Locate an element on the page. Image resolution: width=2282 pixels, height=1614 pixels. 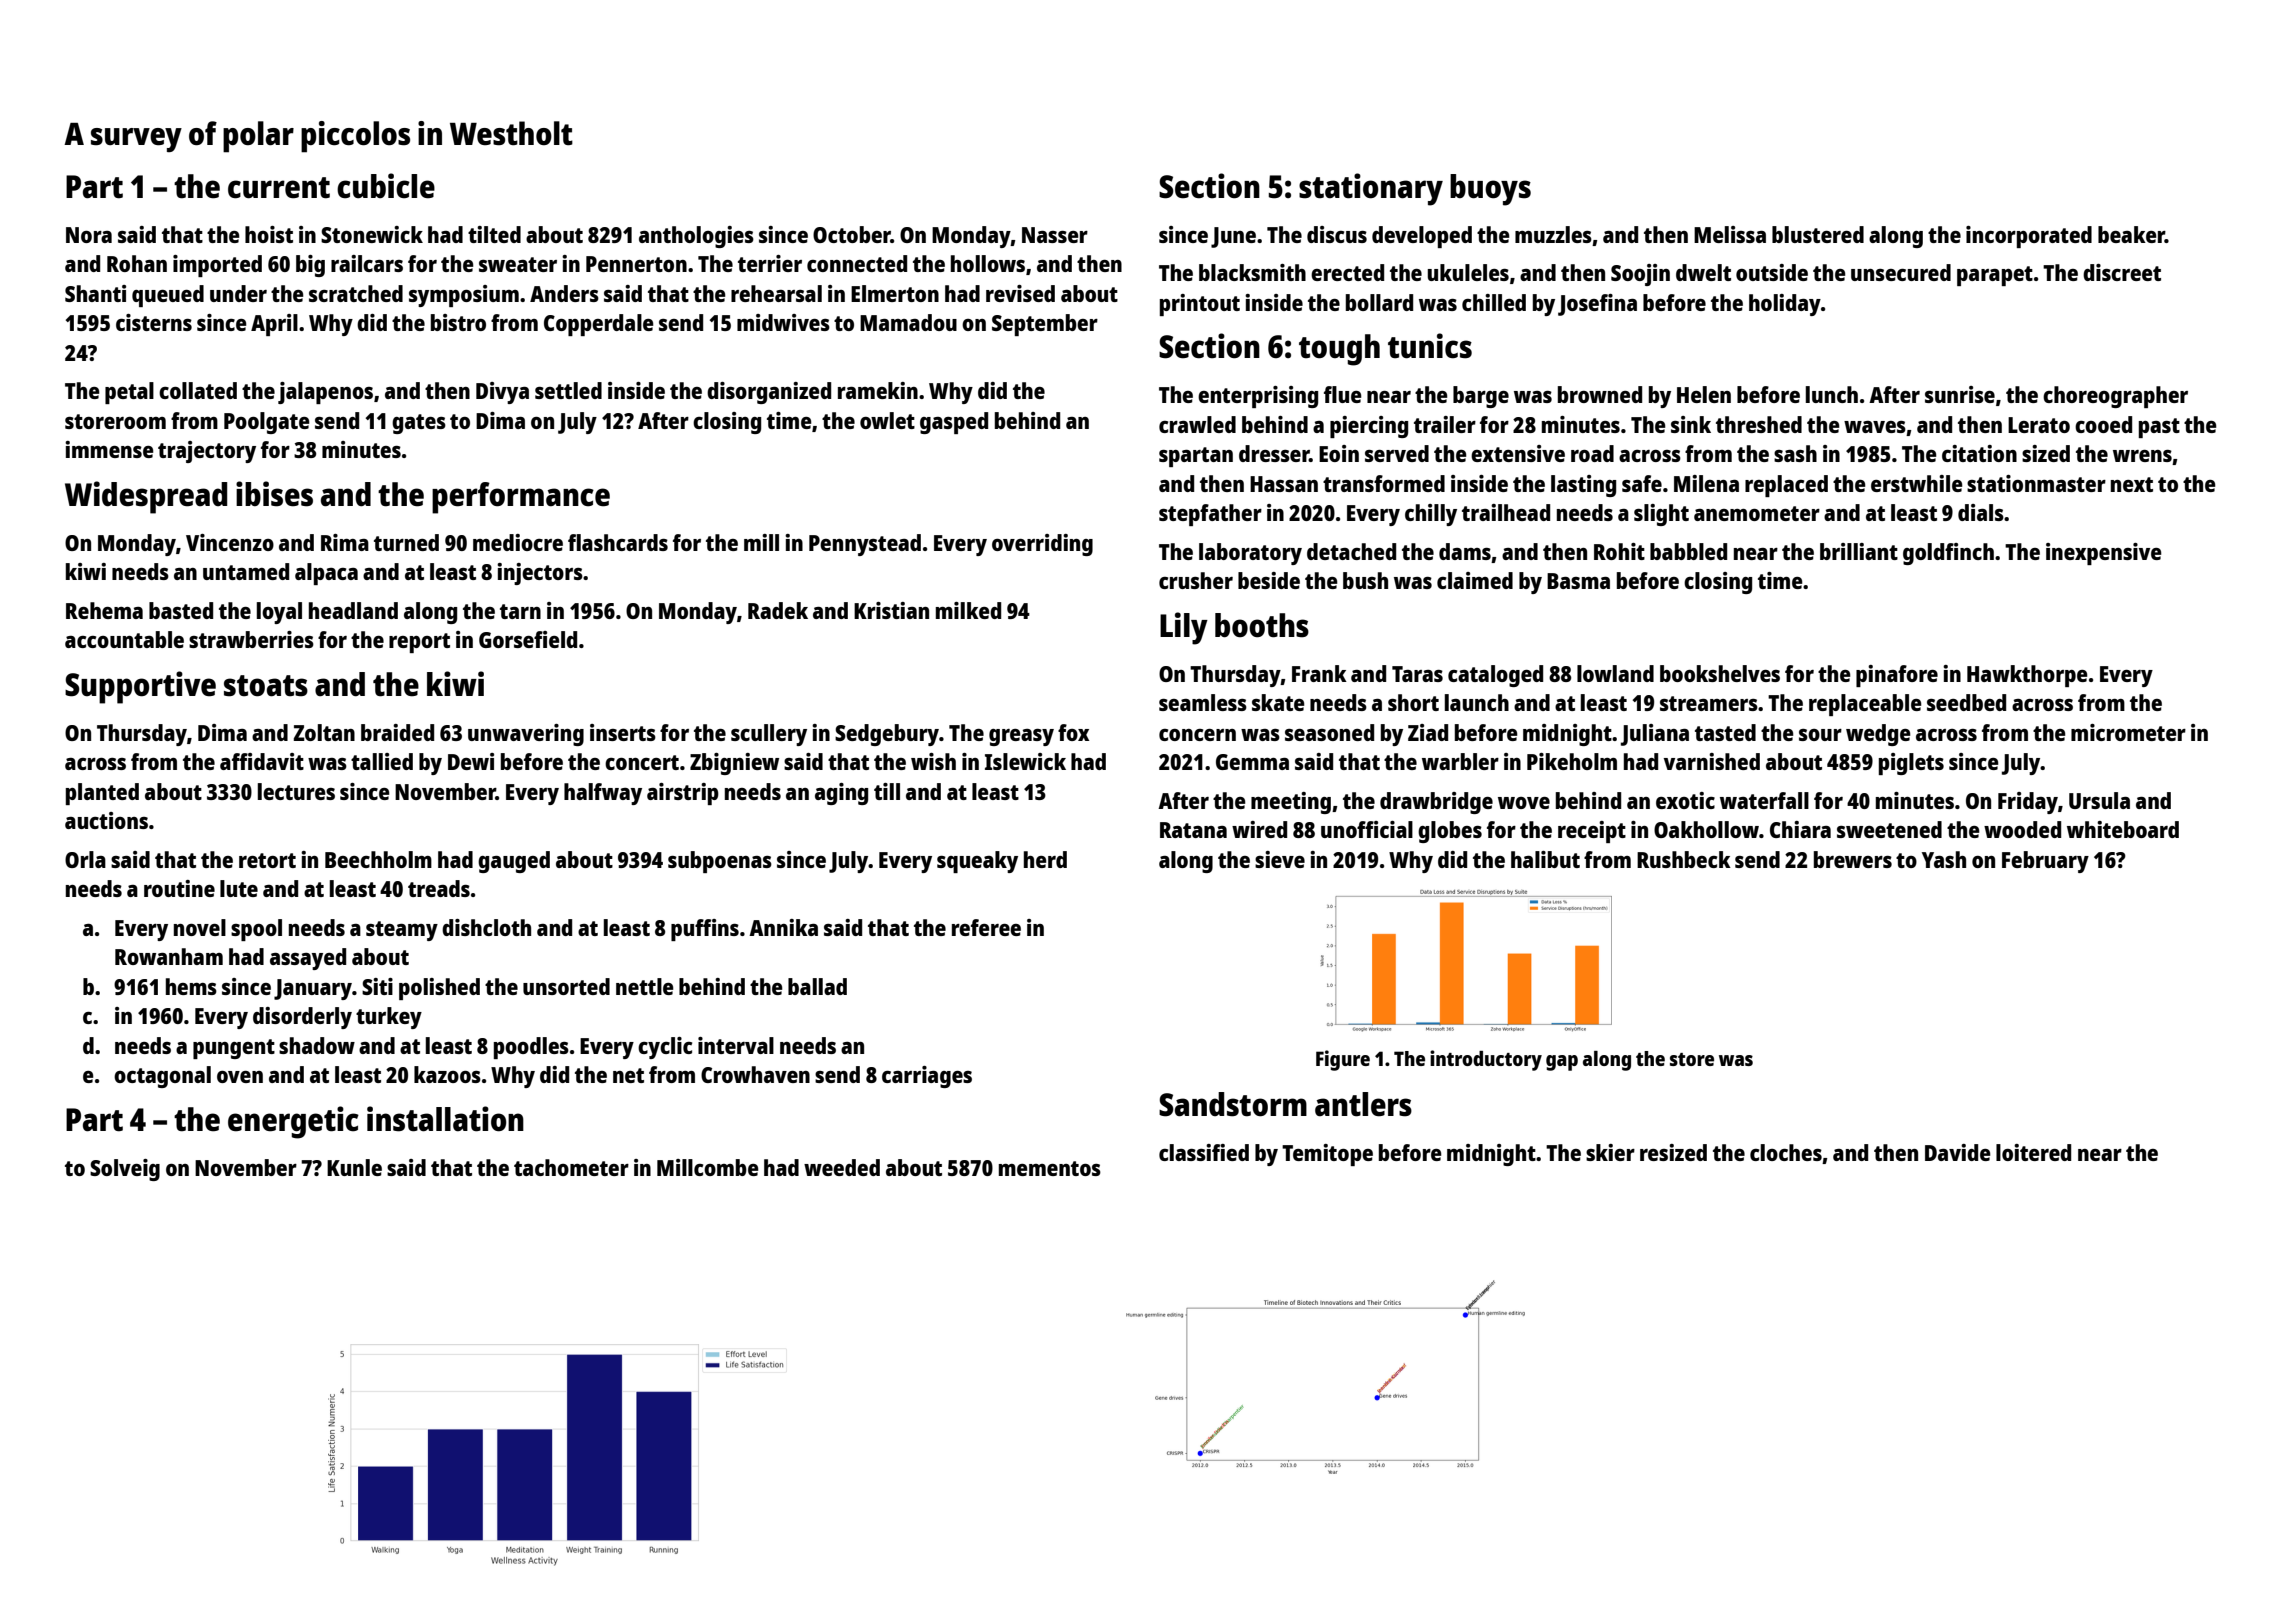
skier is located at coordinates (1610, 1152).
